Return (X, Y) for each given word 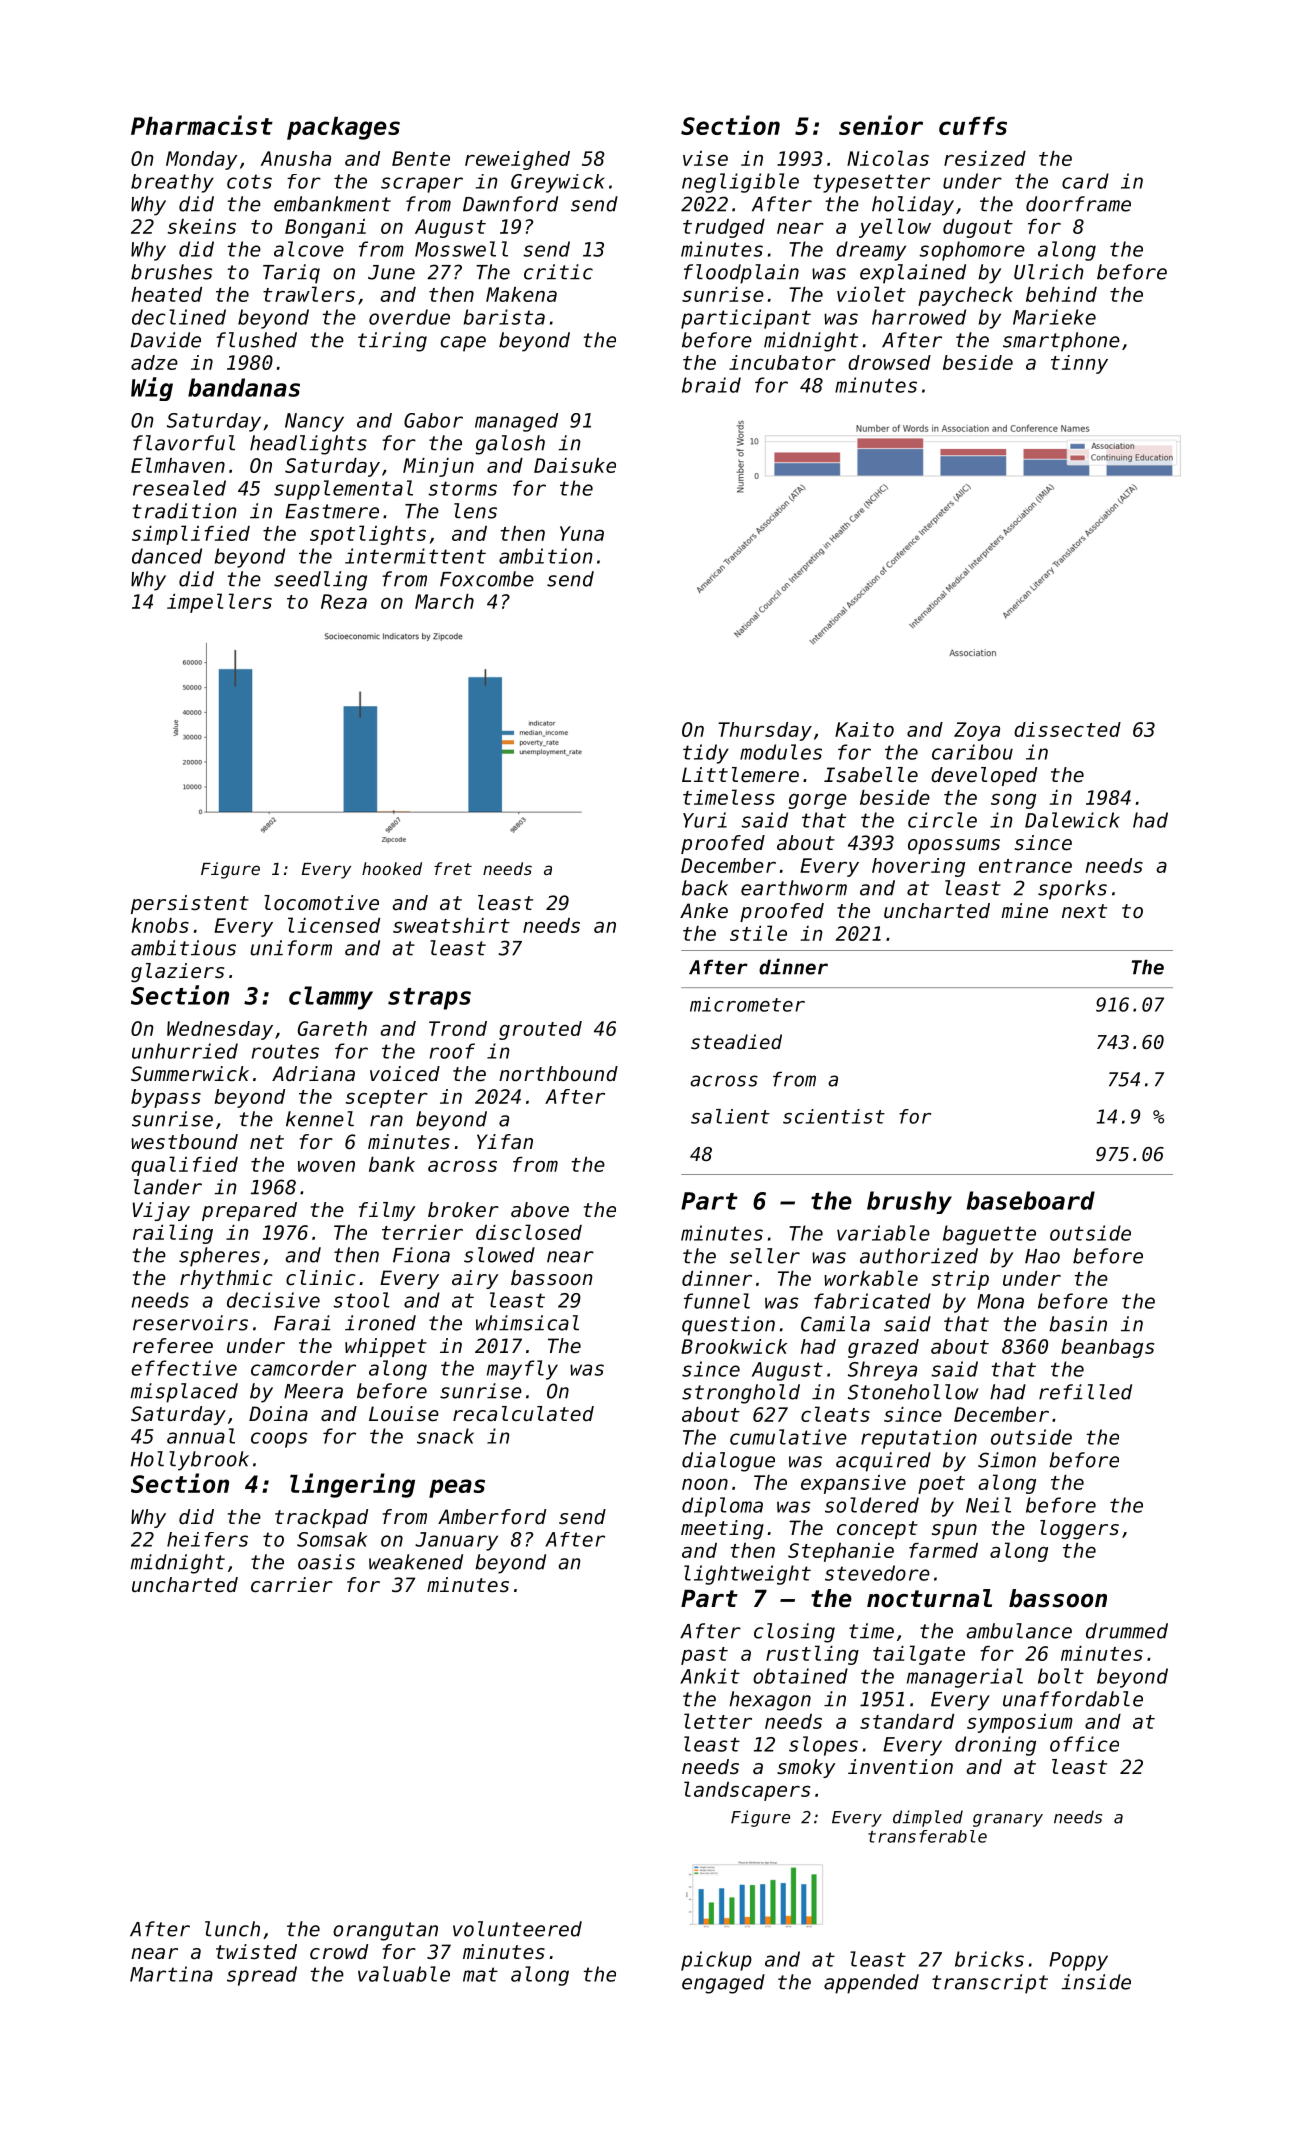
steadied (736, 1041)
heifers (207, 1539)
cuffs (973, 126)
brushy (909, 1202)
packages (343, 128)
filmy (387, 1211)
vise (705, 158)
